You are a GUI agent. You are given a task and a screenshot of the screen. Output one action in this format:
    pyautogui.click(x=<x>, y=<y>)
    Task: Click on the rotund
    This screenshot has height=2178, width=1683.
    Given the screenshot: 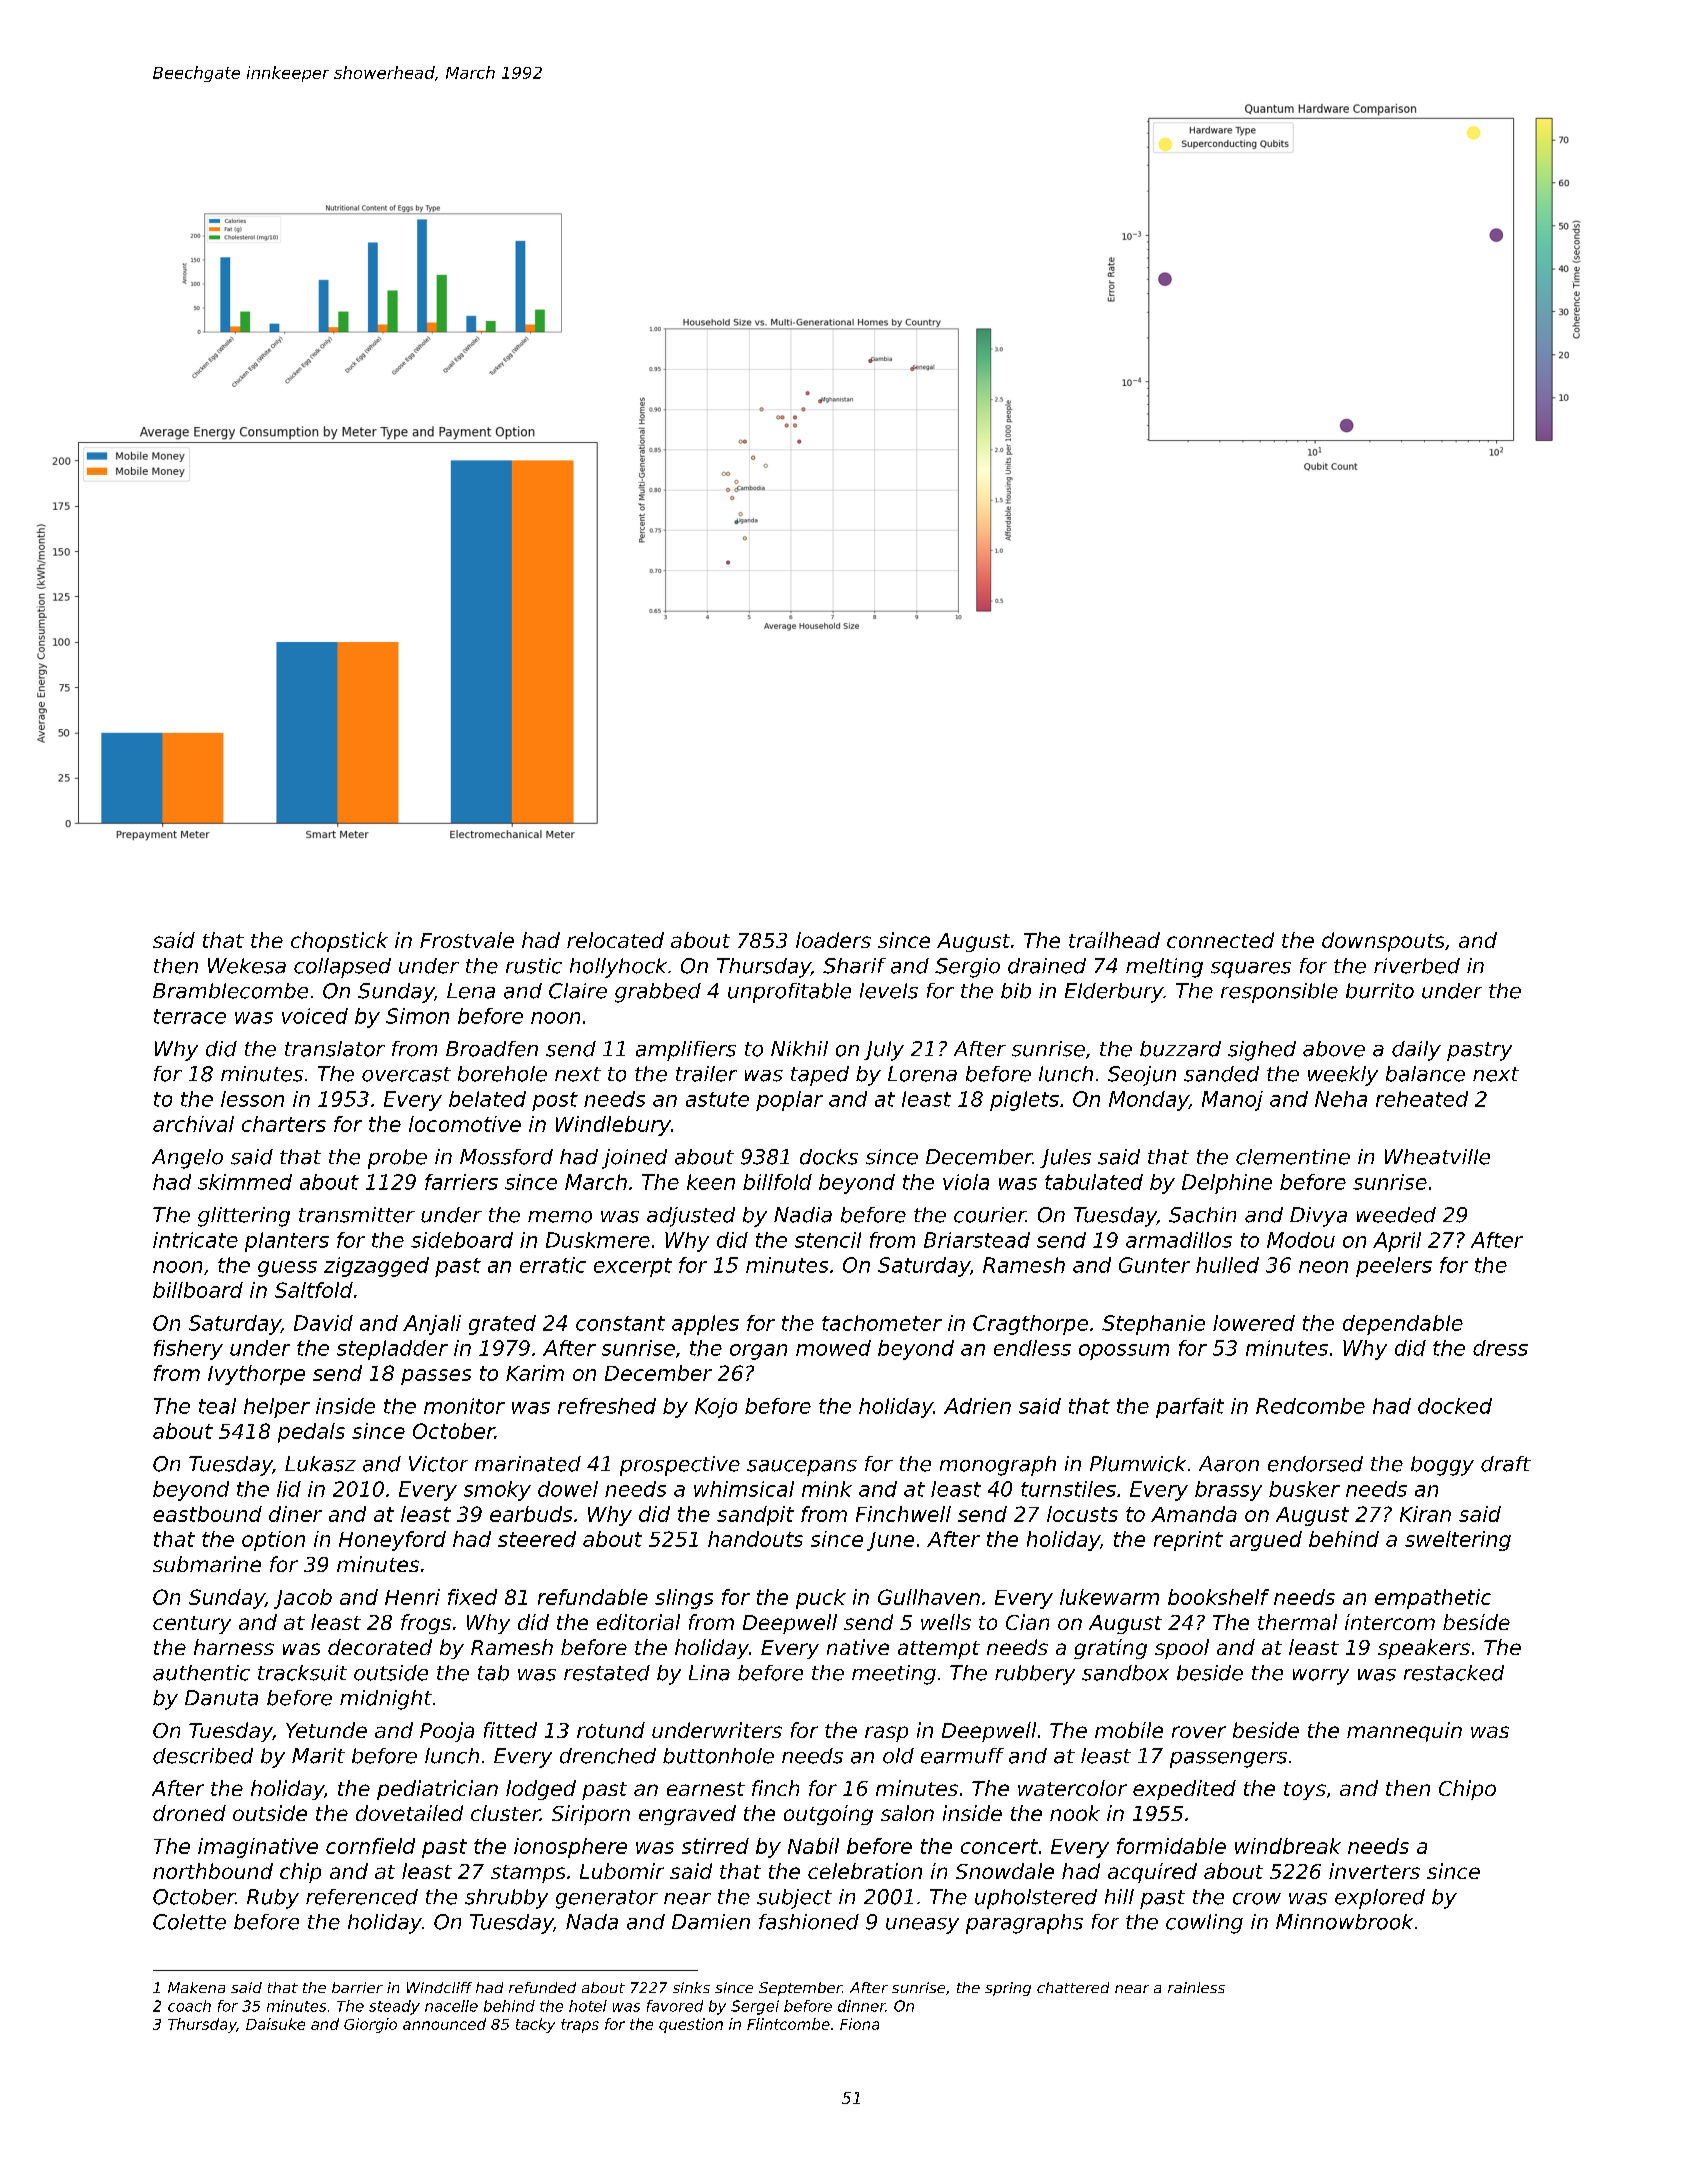 What is the action you would take?
    pyautogui.click(x=611, y=1730)
